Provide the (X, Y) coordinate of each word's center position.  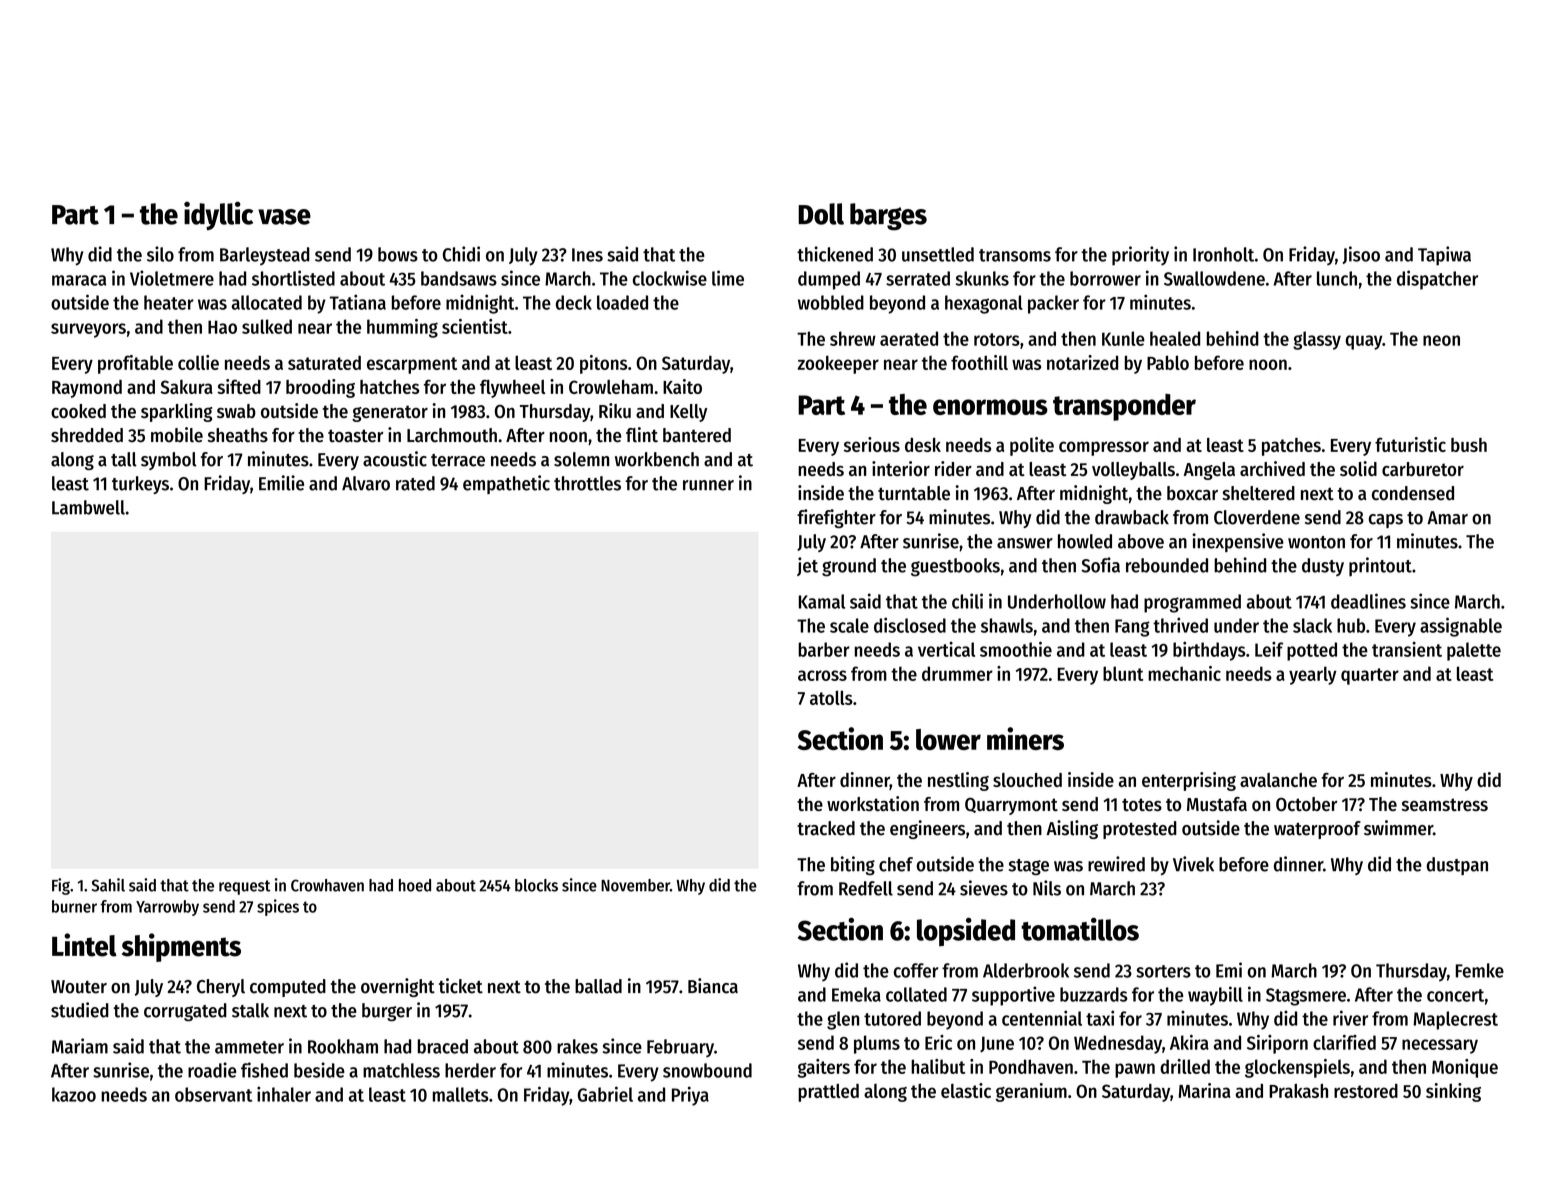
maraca (79, 280)
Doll (821, 214)
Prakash (1298, 1091)
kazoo (74, 1094)
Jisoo (1361, 255)
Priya (690, 1096)
